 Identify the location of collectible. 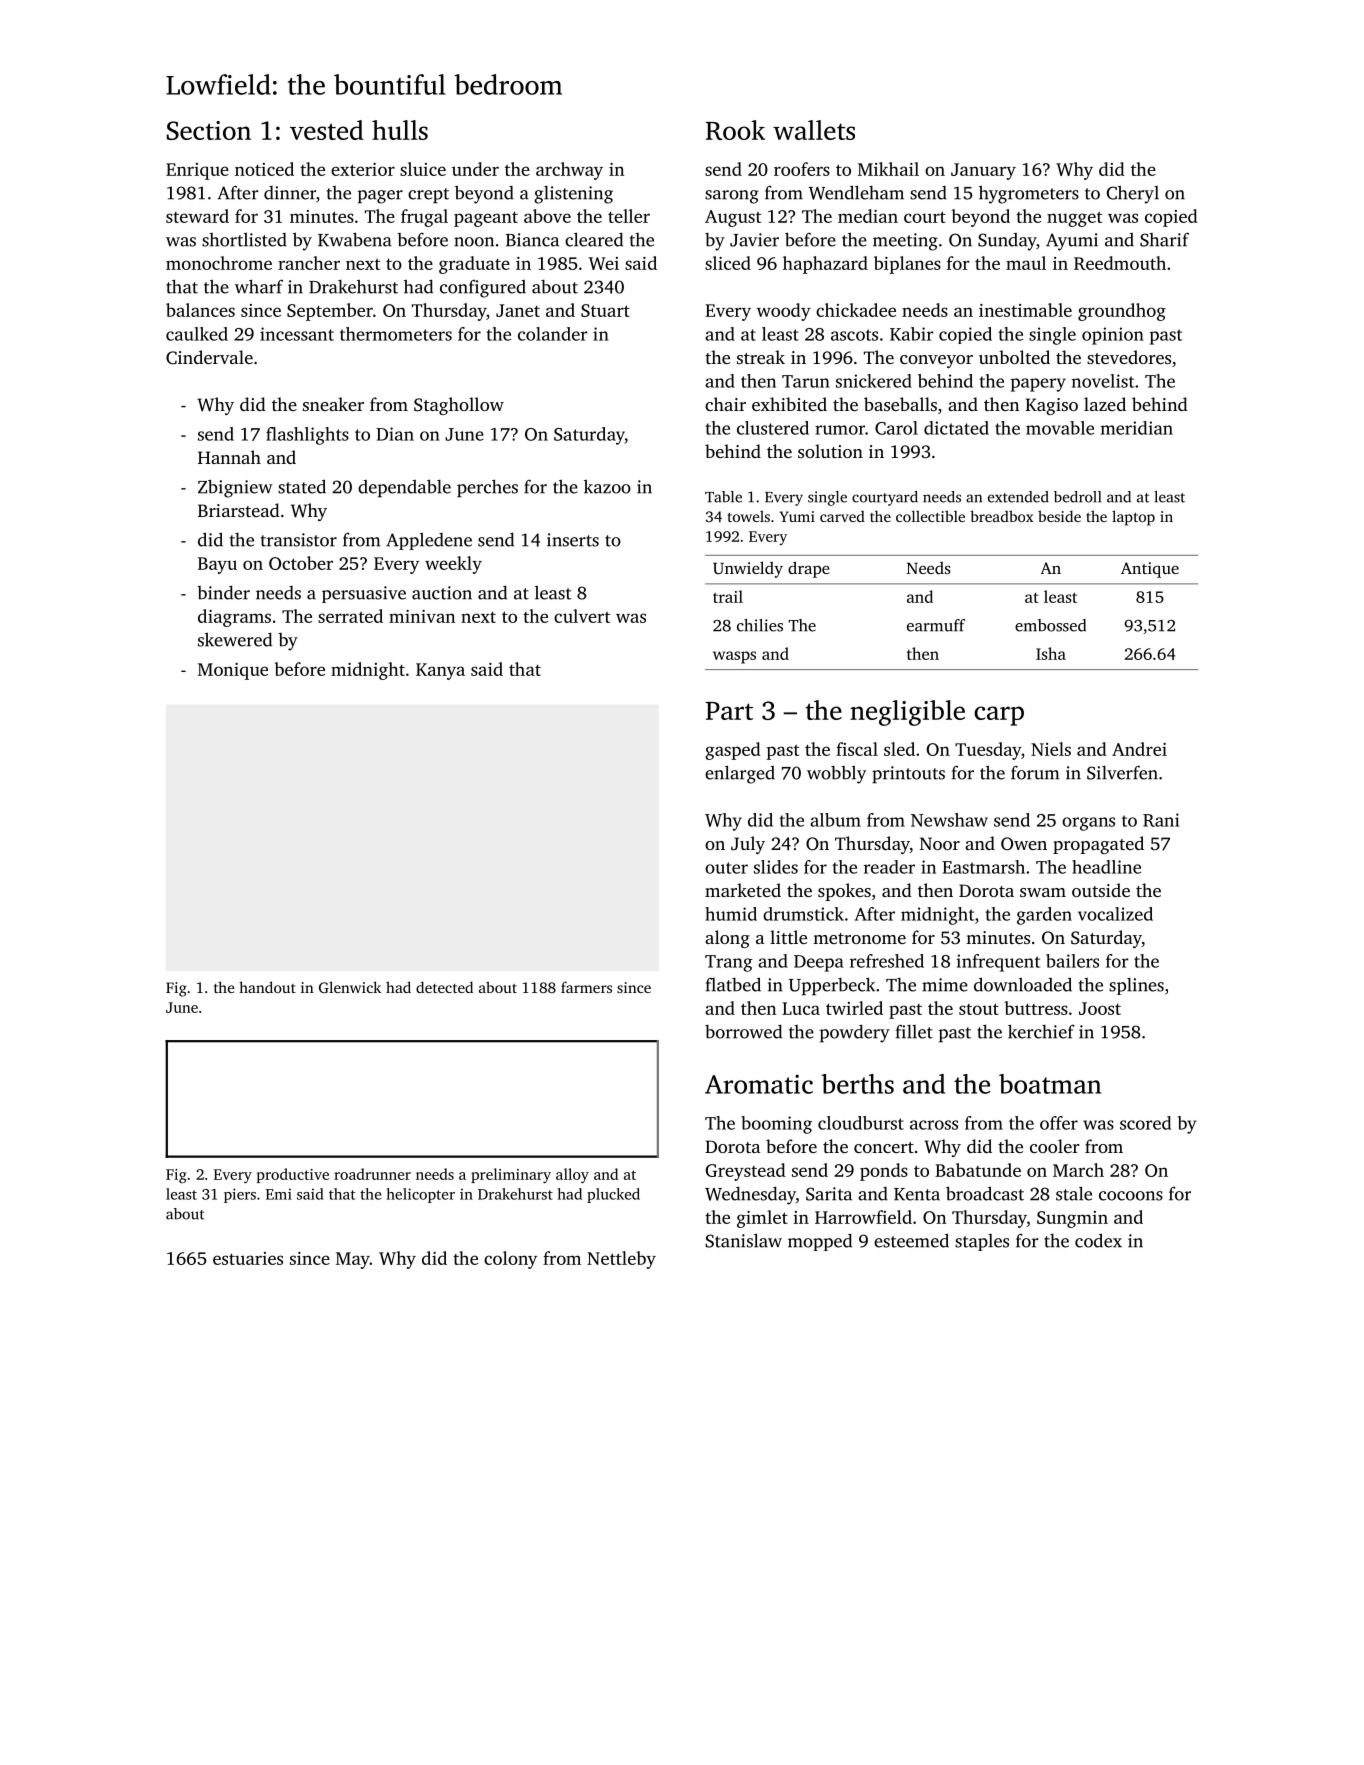
(930, 516).
